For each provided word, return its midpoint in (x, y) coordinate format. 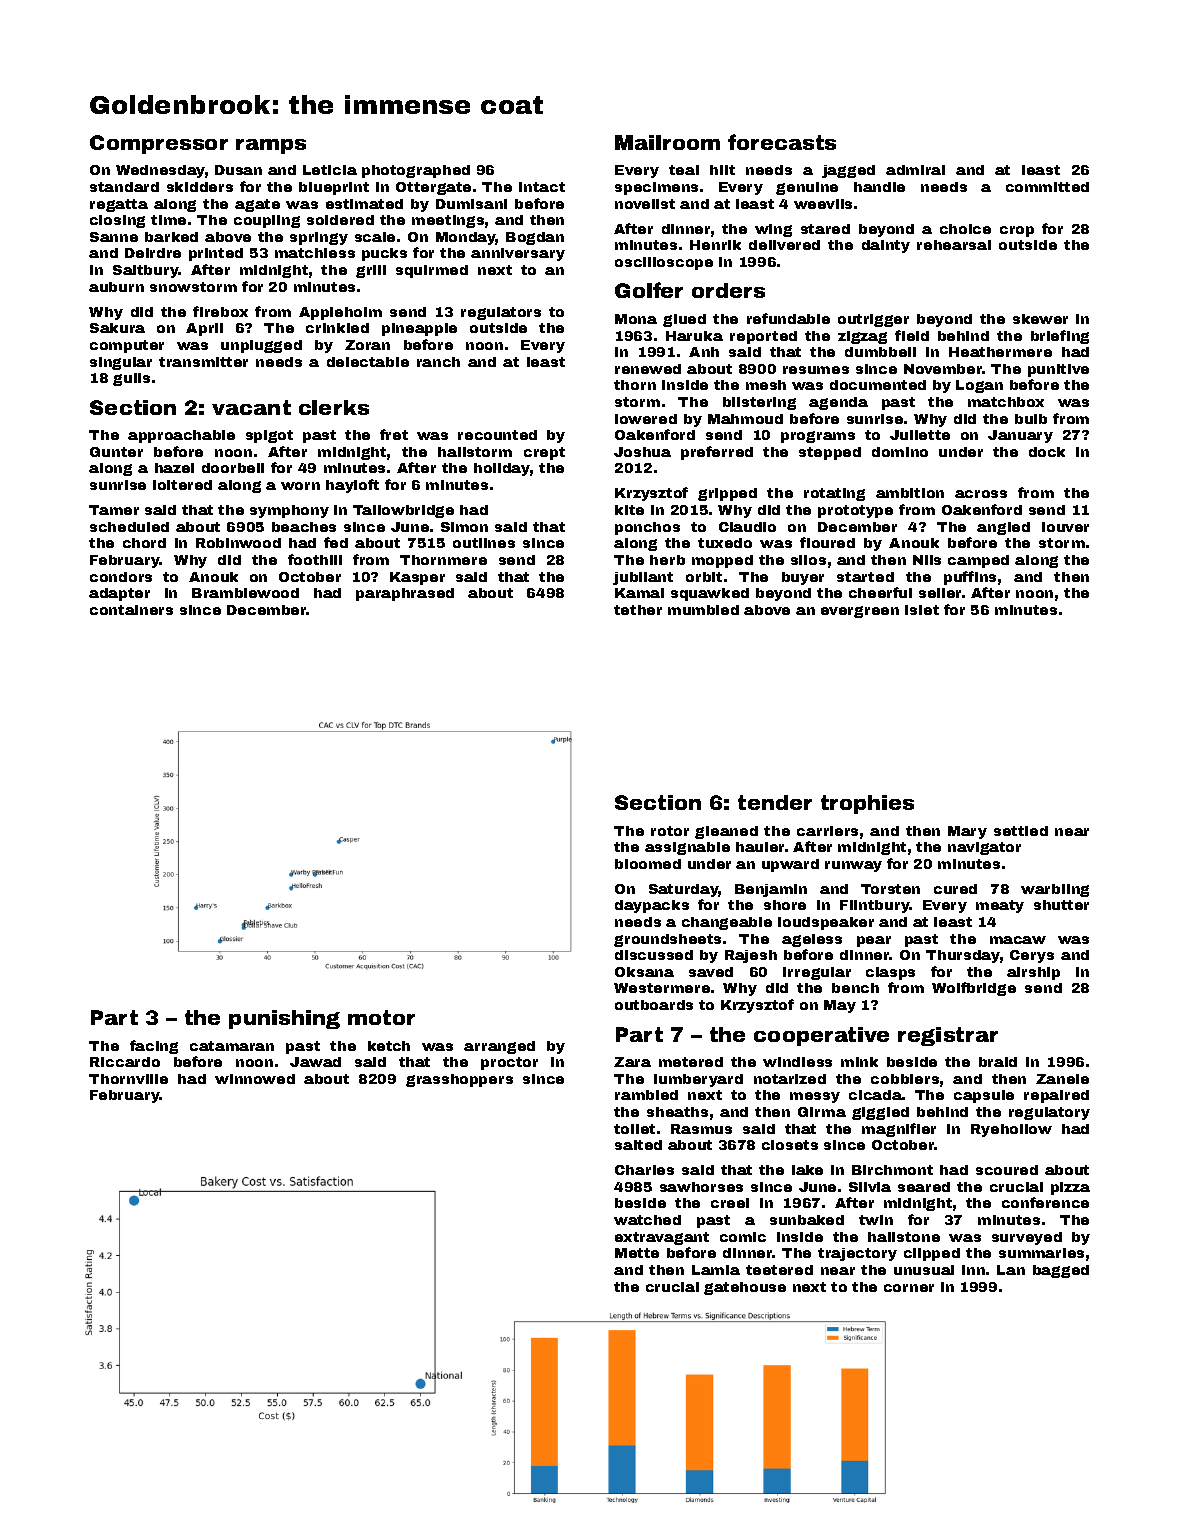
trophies (867, 804)
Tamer (114, 510)
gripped (727, 494)
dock (1047, 452)
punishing (284, 1019)
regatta (119, 205)
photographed (416, 171)
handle (879, 187)
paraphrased (405, 594)
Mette (637, 1253)
